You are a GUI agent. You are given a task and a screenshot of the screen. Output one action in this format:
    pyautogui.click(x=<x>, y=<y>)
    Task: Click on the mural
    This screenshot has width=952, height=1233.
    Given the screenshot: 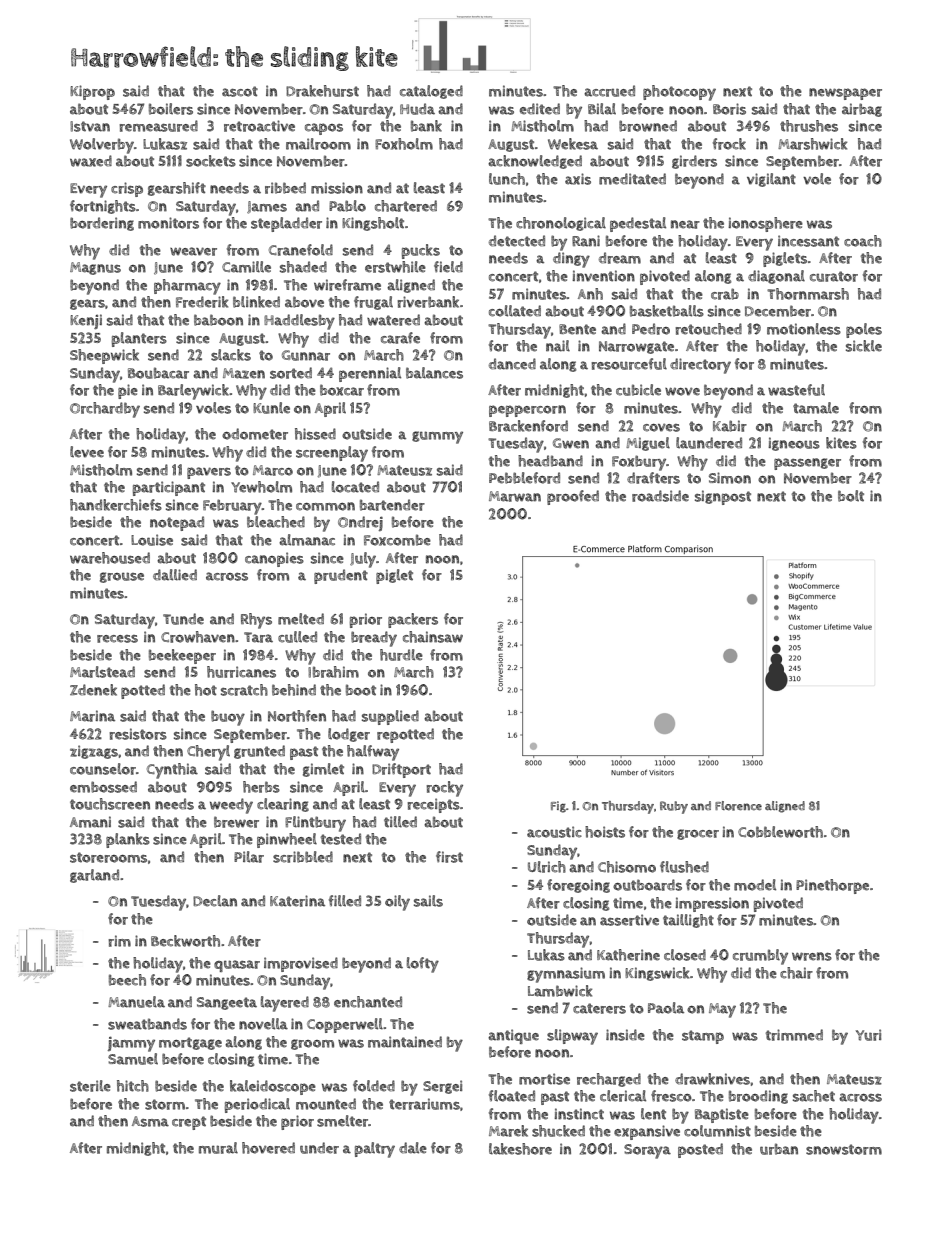 What is the action you would take?
    pyautogui.click(x=218, y=1148)
